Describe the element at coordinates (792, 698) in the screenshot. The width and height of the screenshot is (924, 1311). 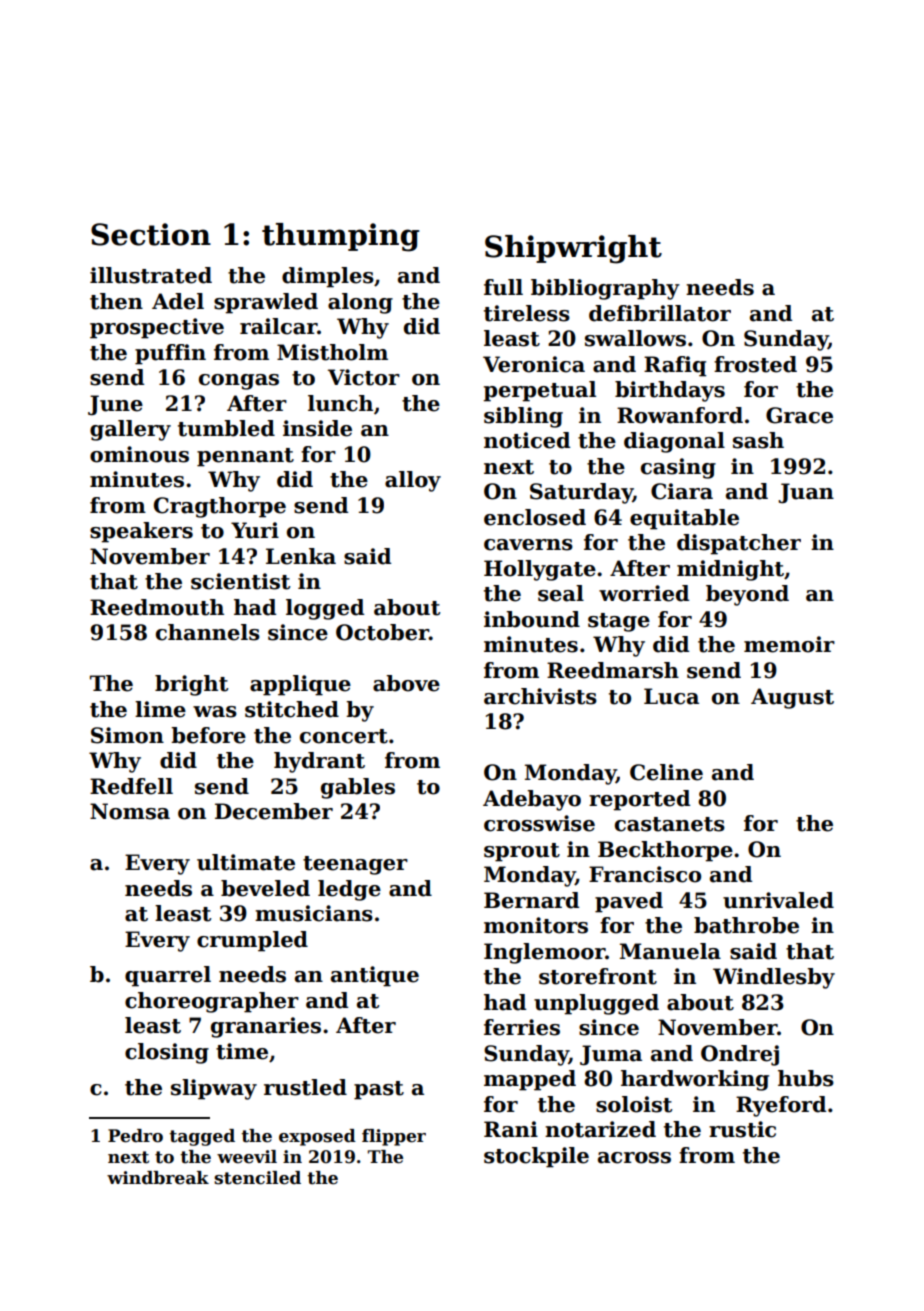
I see `August` at that location.
